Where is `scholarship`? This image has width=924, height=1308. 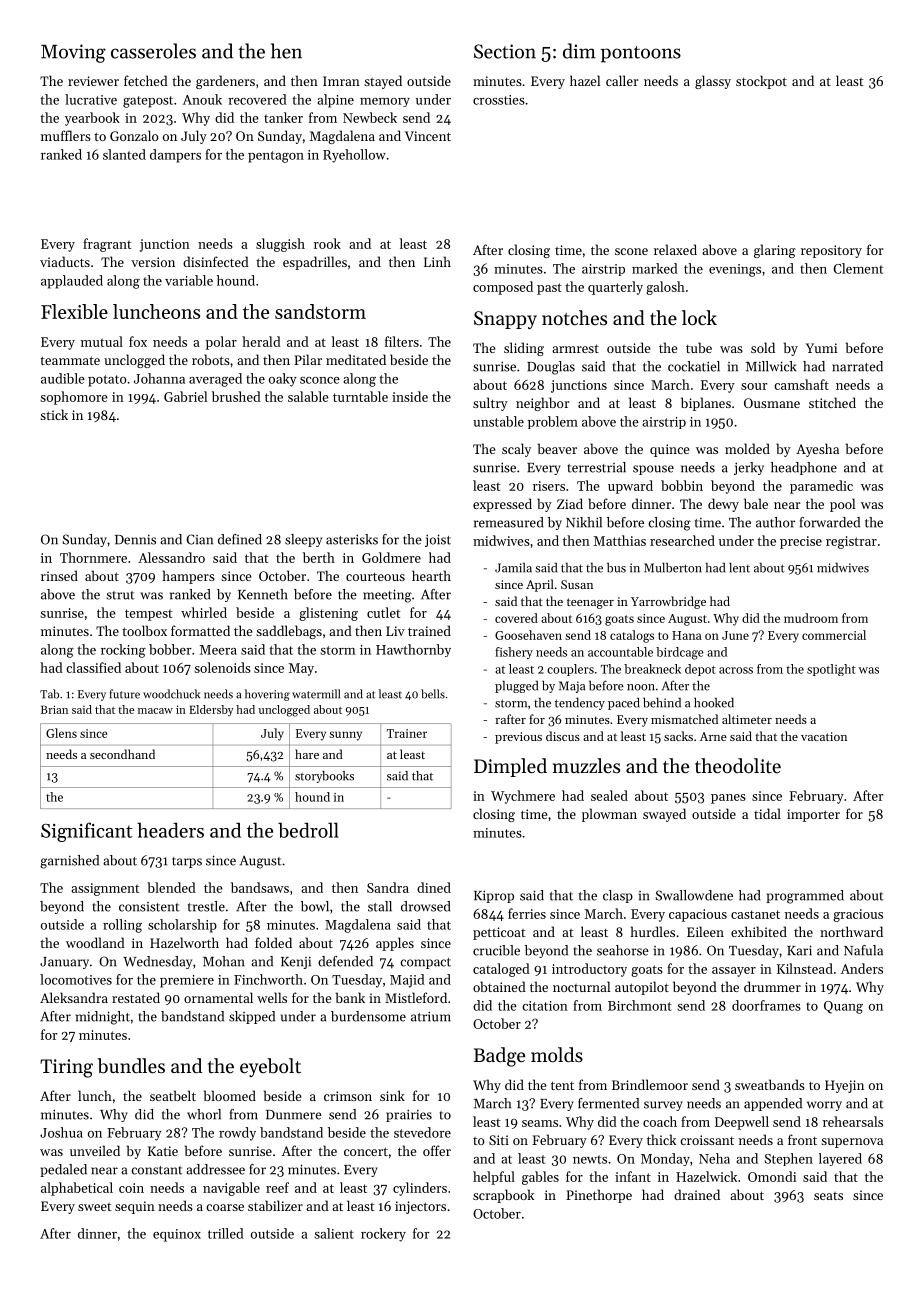
scholarship is located at coordinates (182, 926).
